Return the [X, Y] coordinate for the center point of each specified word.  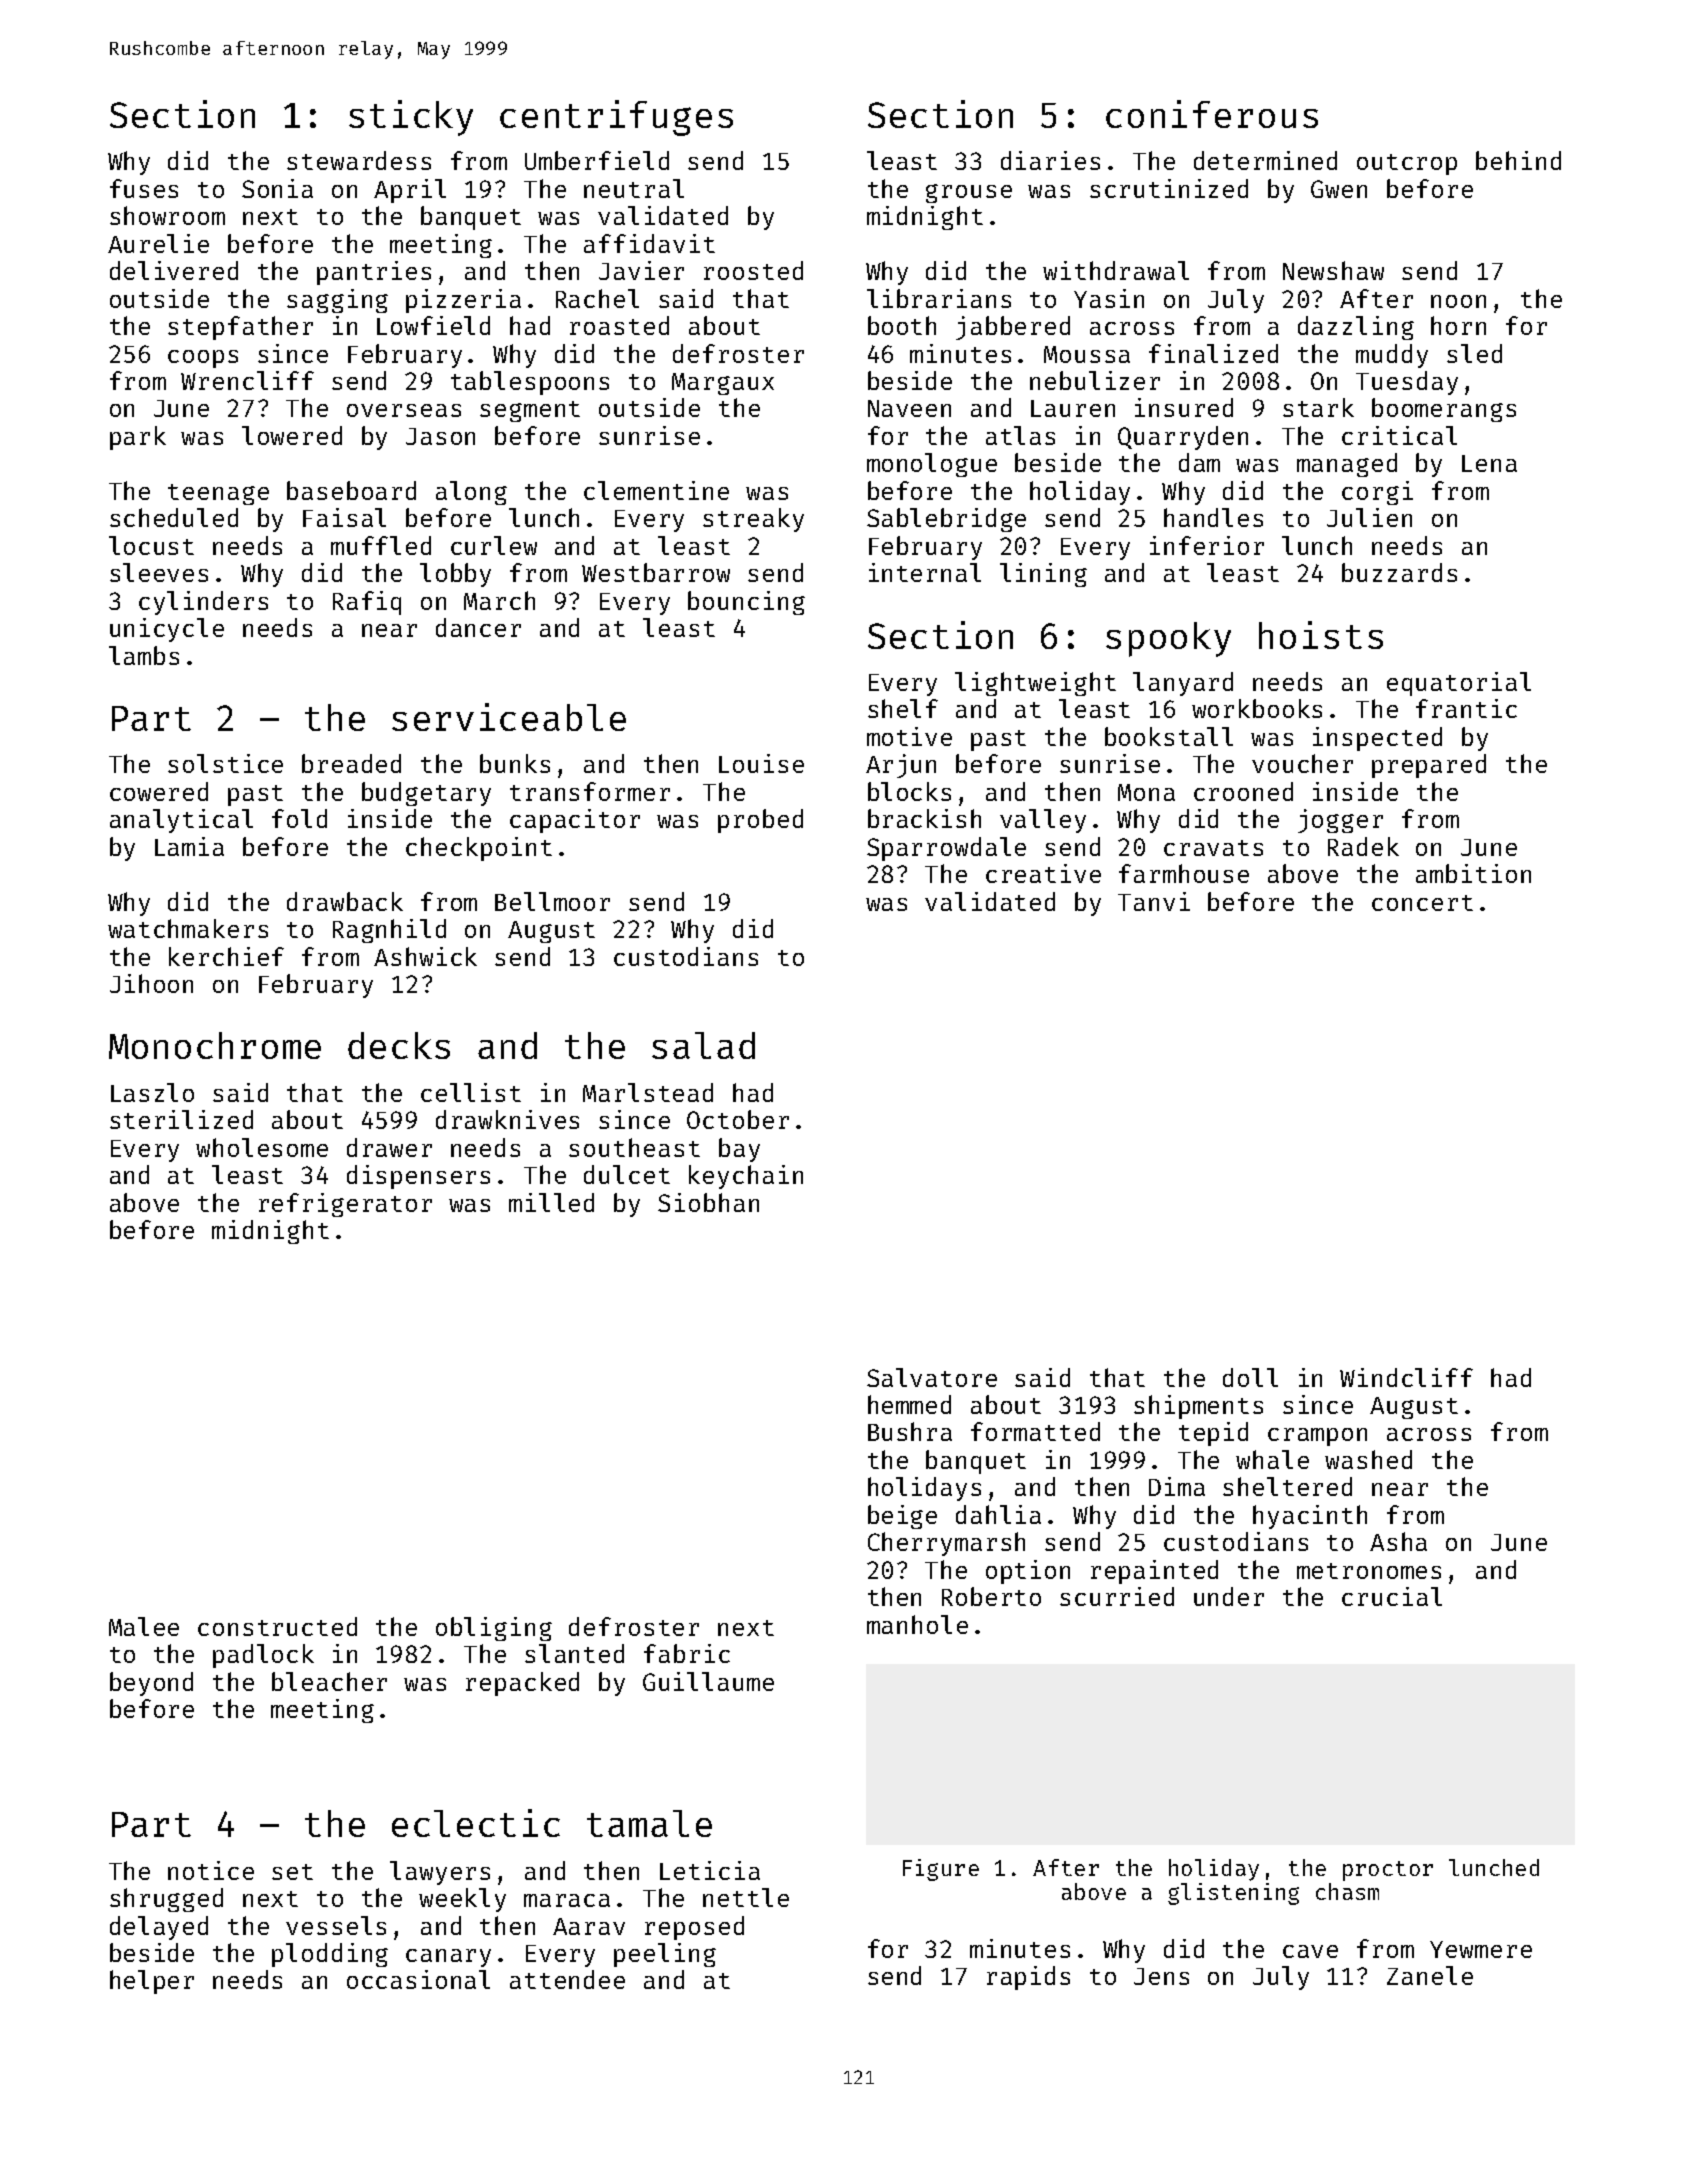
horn [1458, 325]
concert [1422, 903]
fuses [144, 188]
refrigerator [345, 1205]
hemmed [909, 1404]
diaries [1050, 160]
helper [152, 1982]
